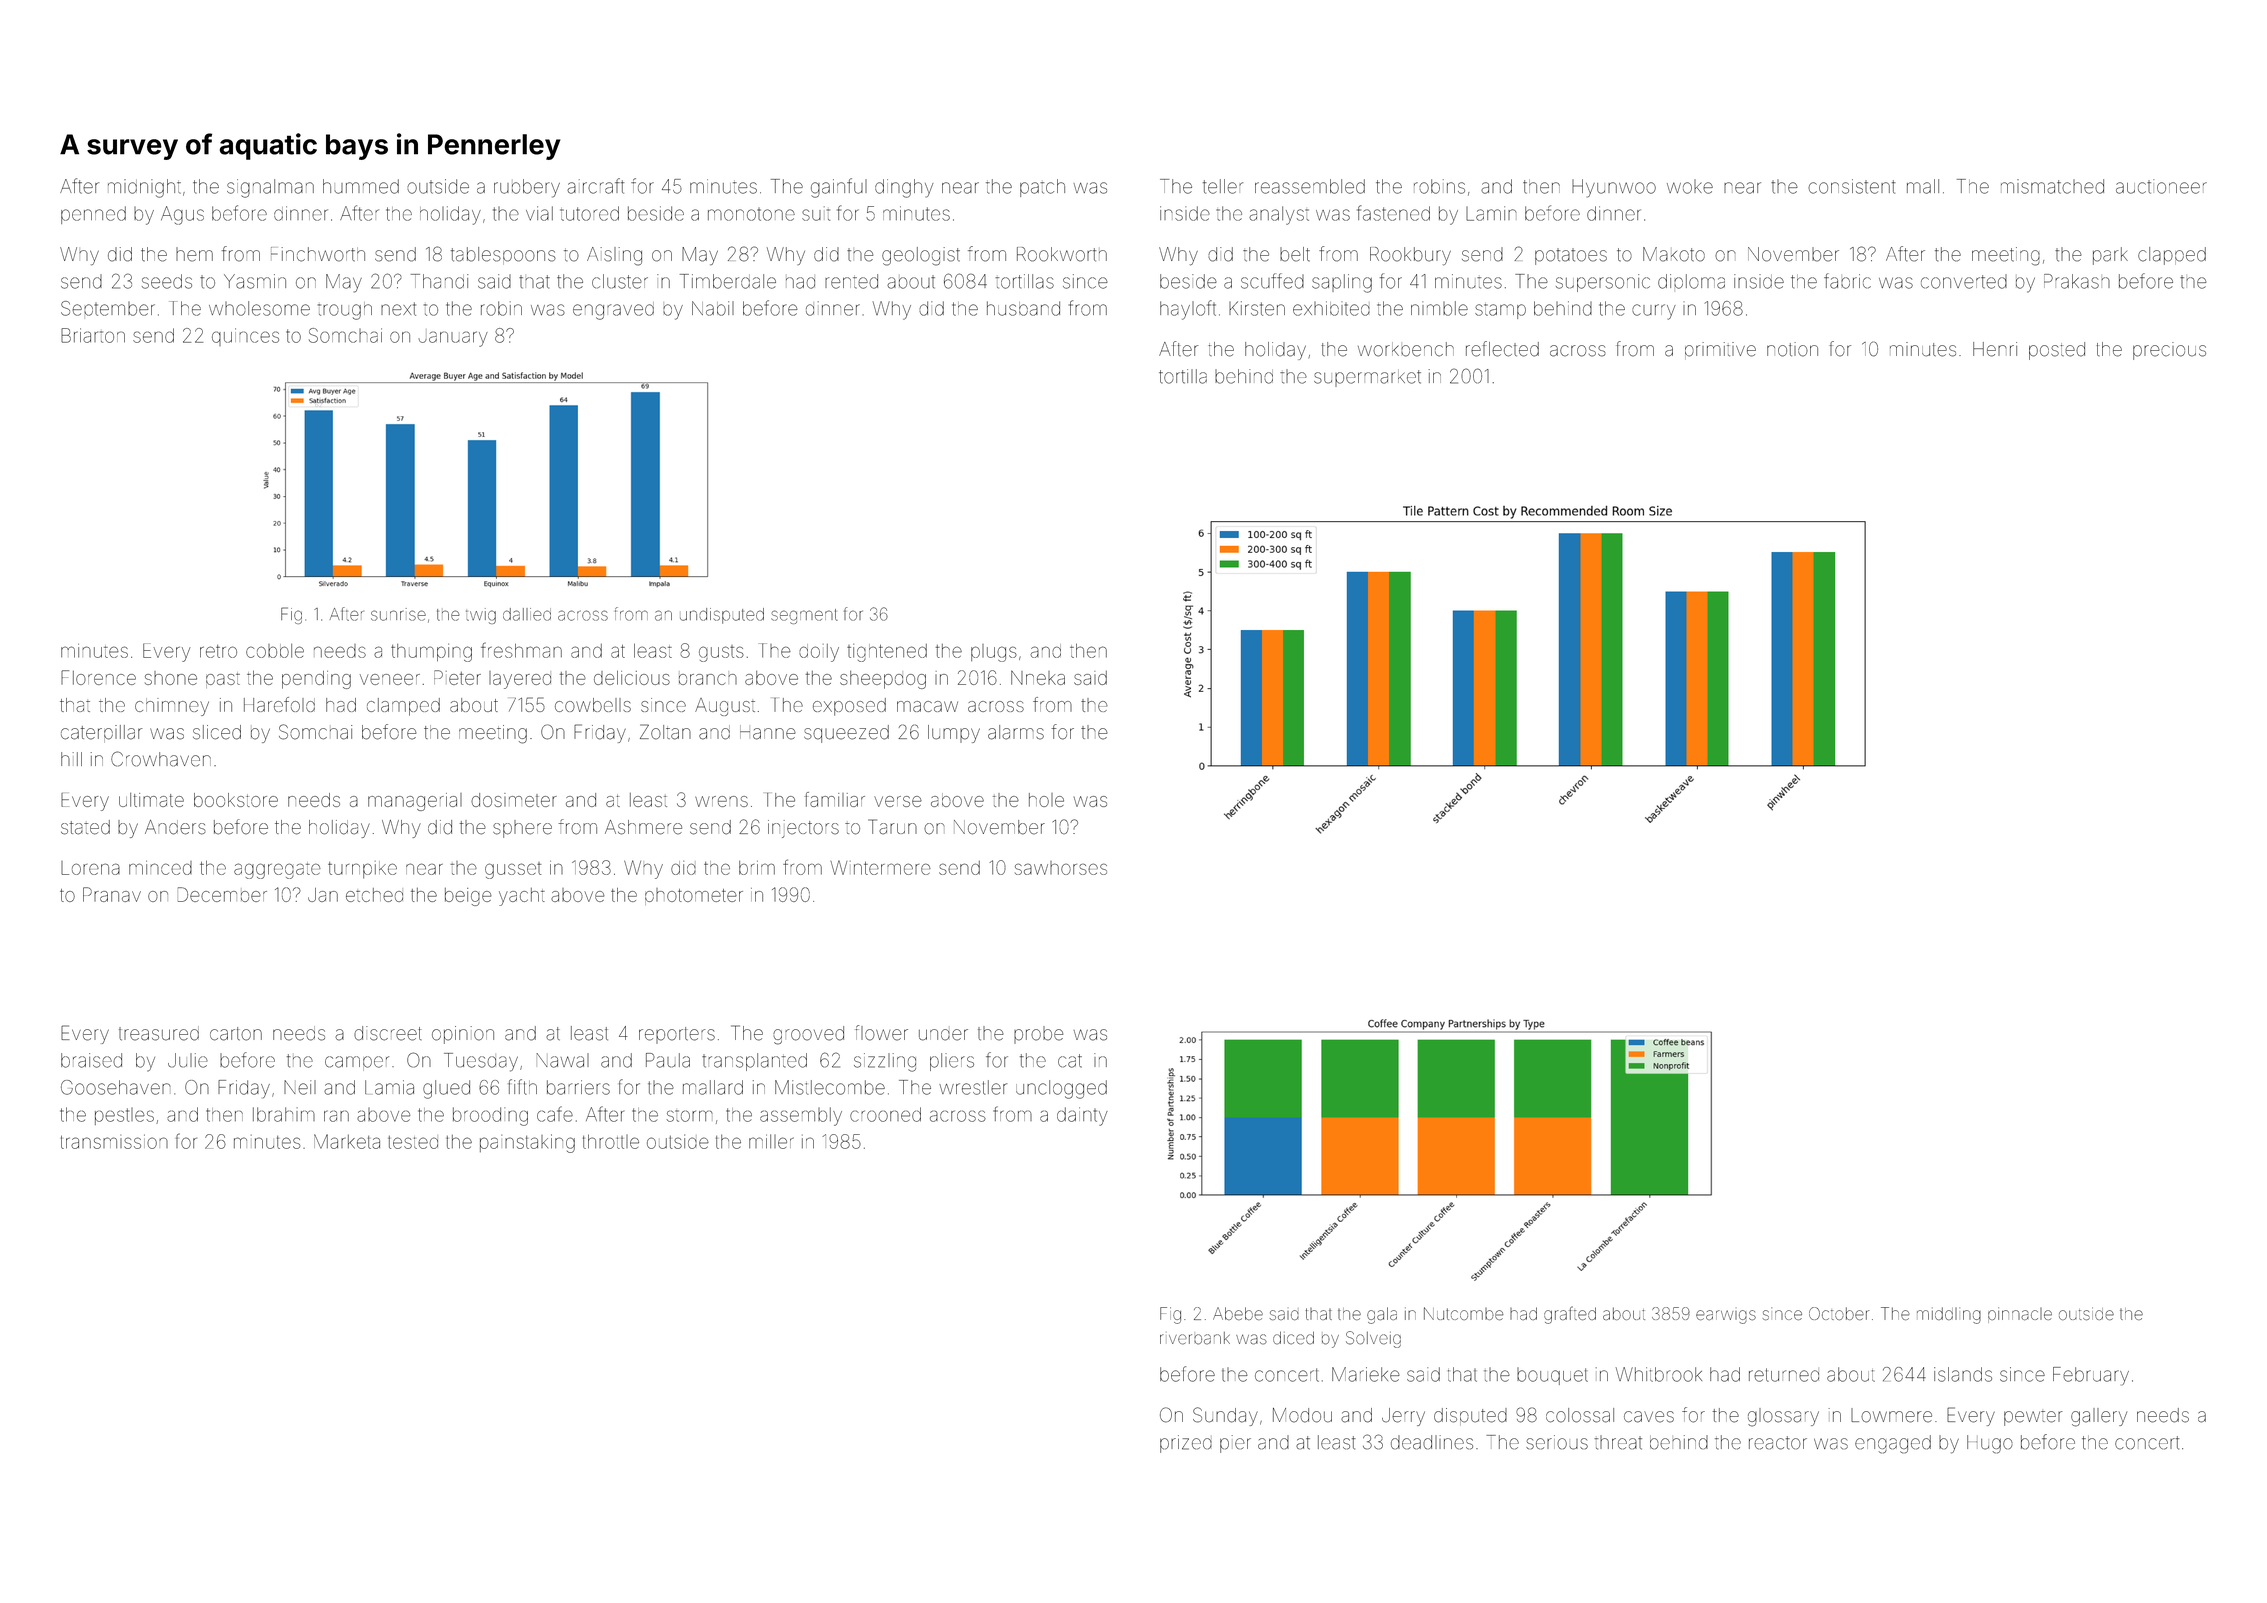 The width and height of the page is (2267, 1603). Describe the element at coordinates (1186, 1444) in the page. I see `prized` at that location.
